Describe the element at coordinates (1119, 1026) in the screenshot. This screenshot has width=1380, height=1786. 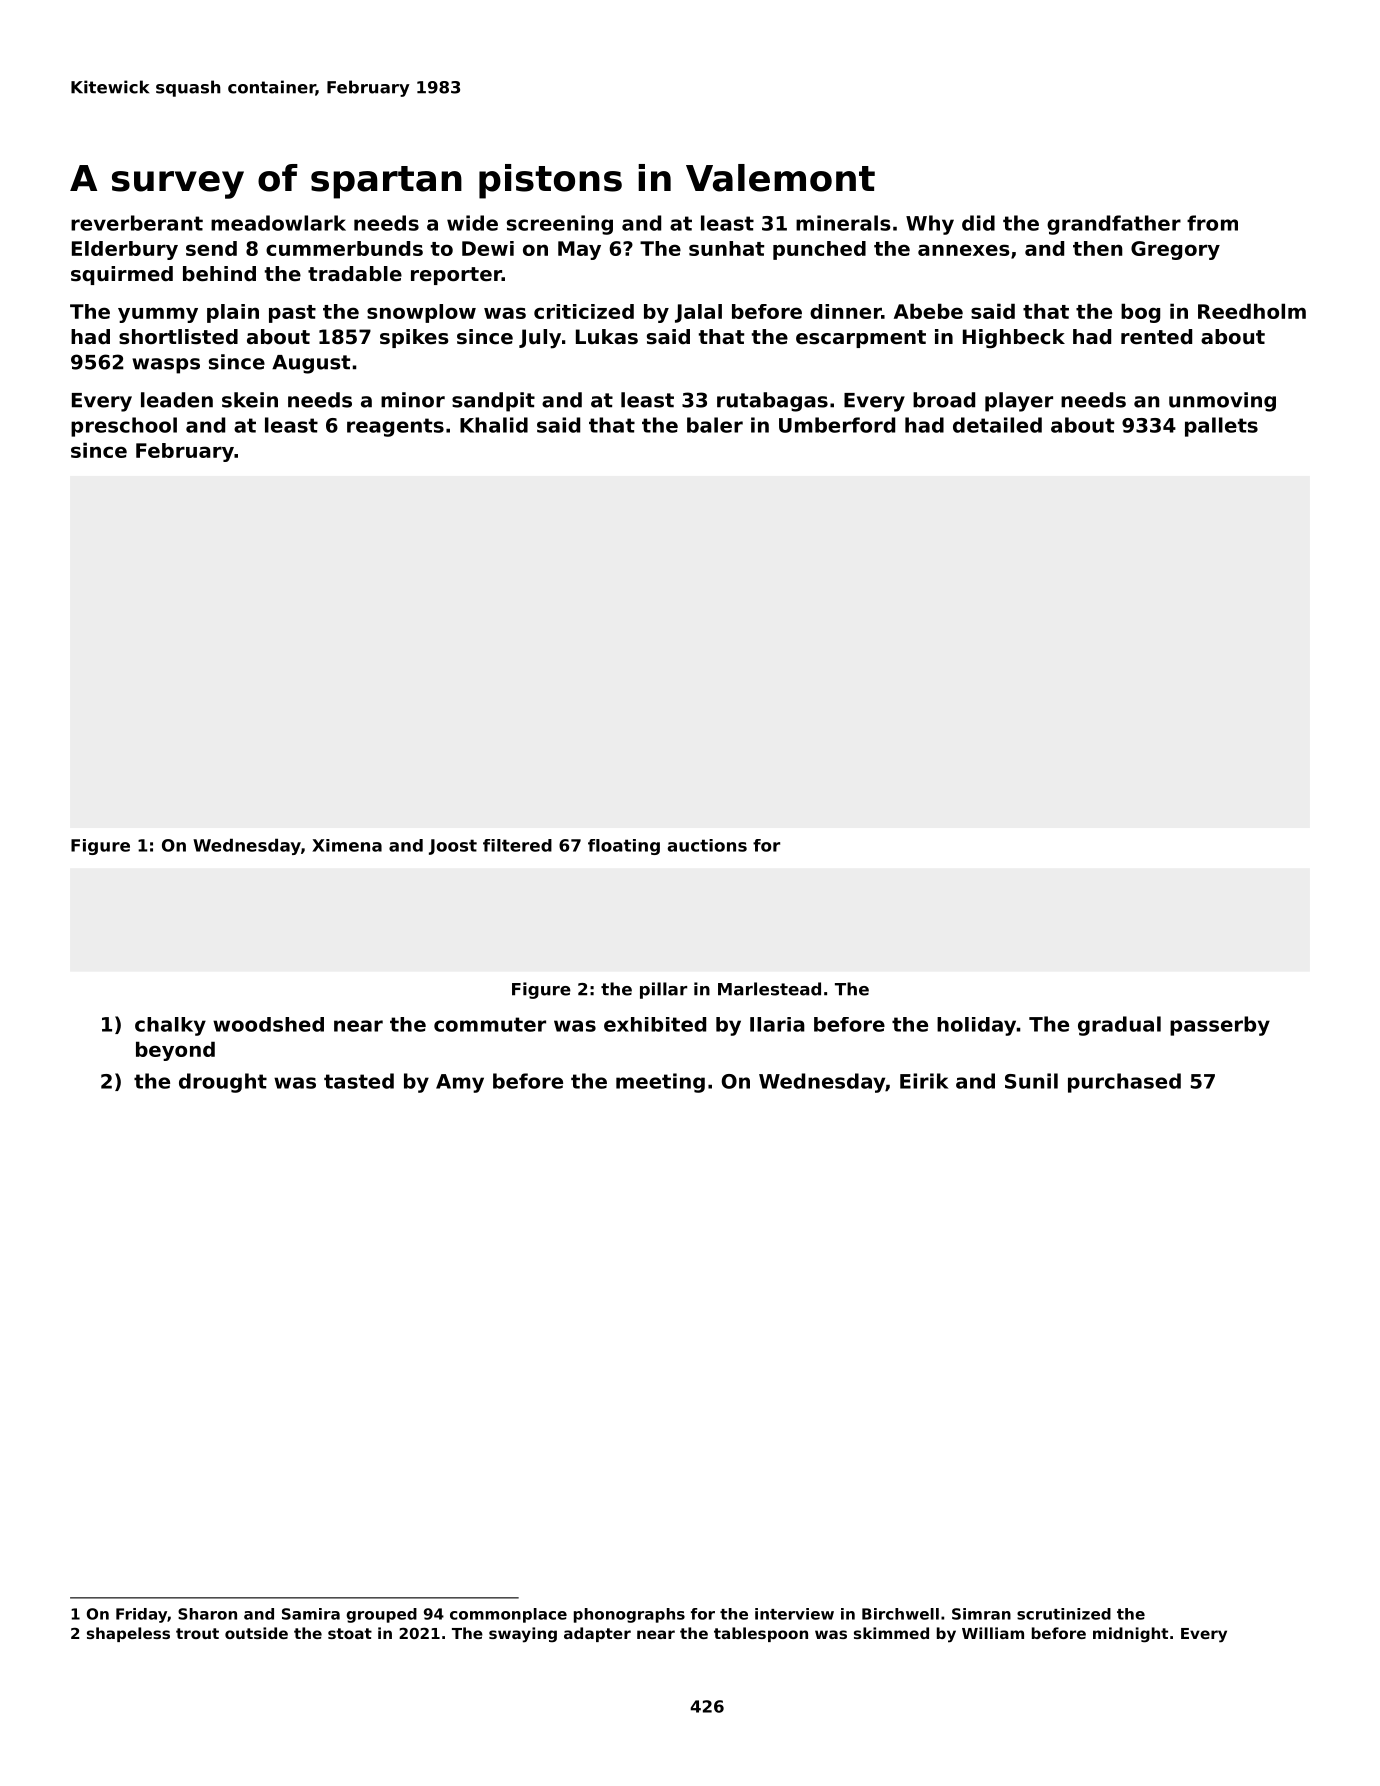
I see `gradual` at that location.
